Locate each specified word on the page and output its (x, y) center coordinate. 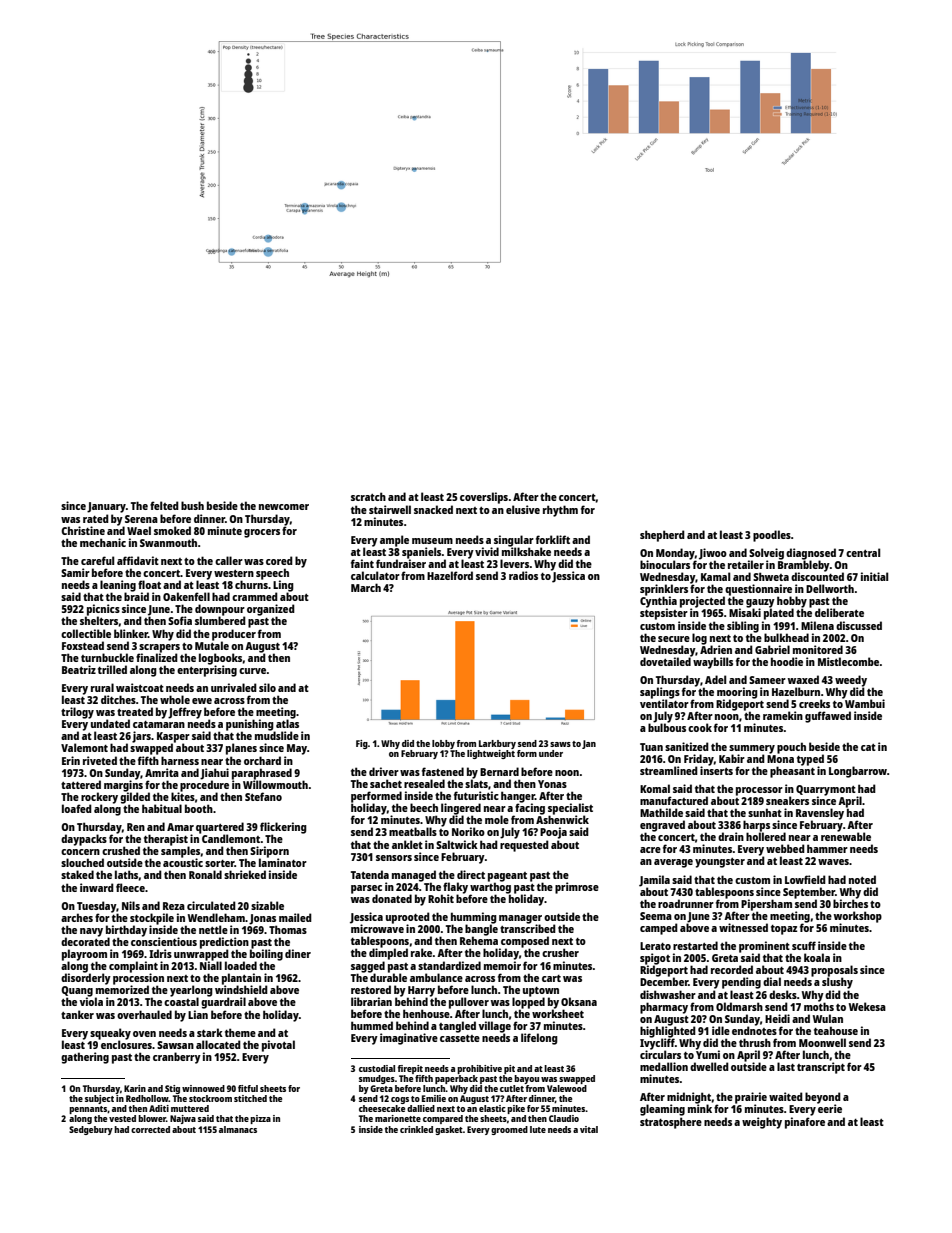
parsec (366, 889)
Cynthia (658, 602)
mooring (737, 693)
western (234, 573)
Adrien (716, 649)
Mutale (212, 645)
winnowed (203, 1088)
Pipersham (766, 905)
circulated (211, 905)
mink (700, 1108)
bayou (526, 1079)
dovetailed (665, 661)
